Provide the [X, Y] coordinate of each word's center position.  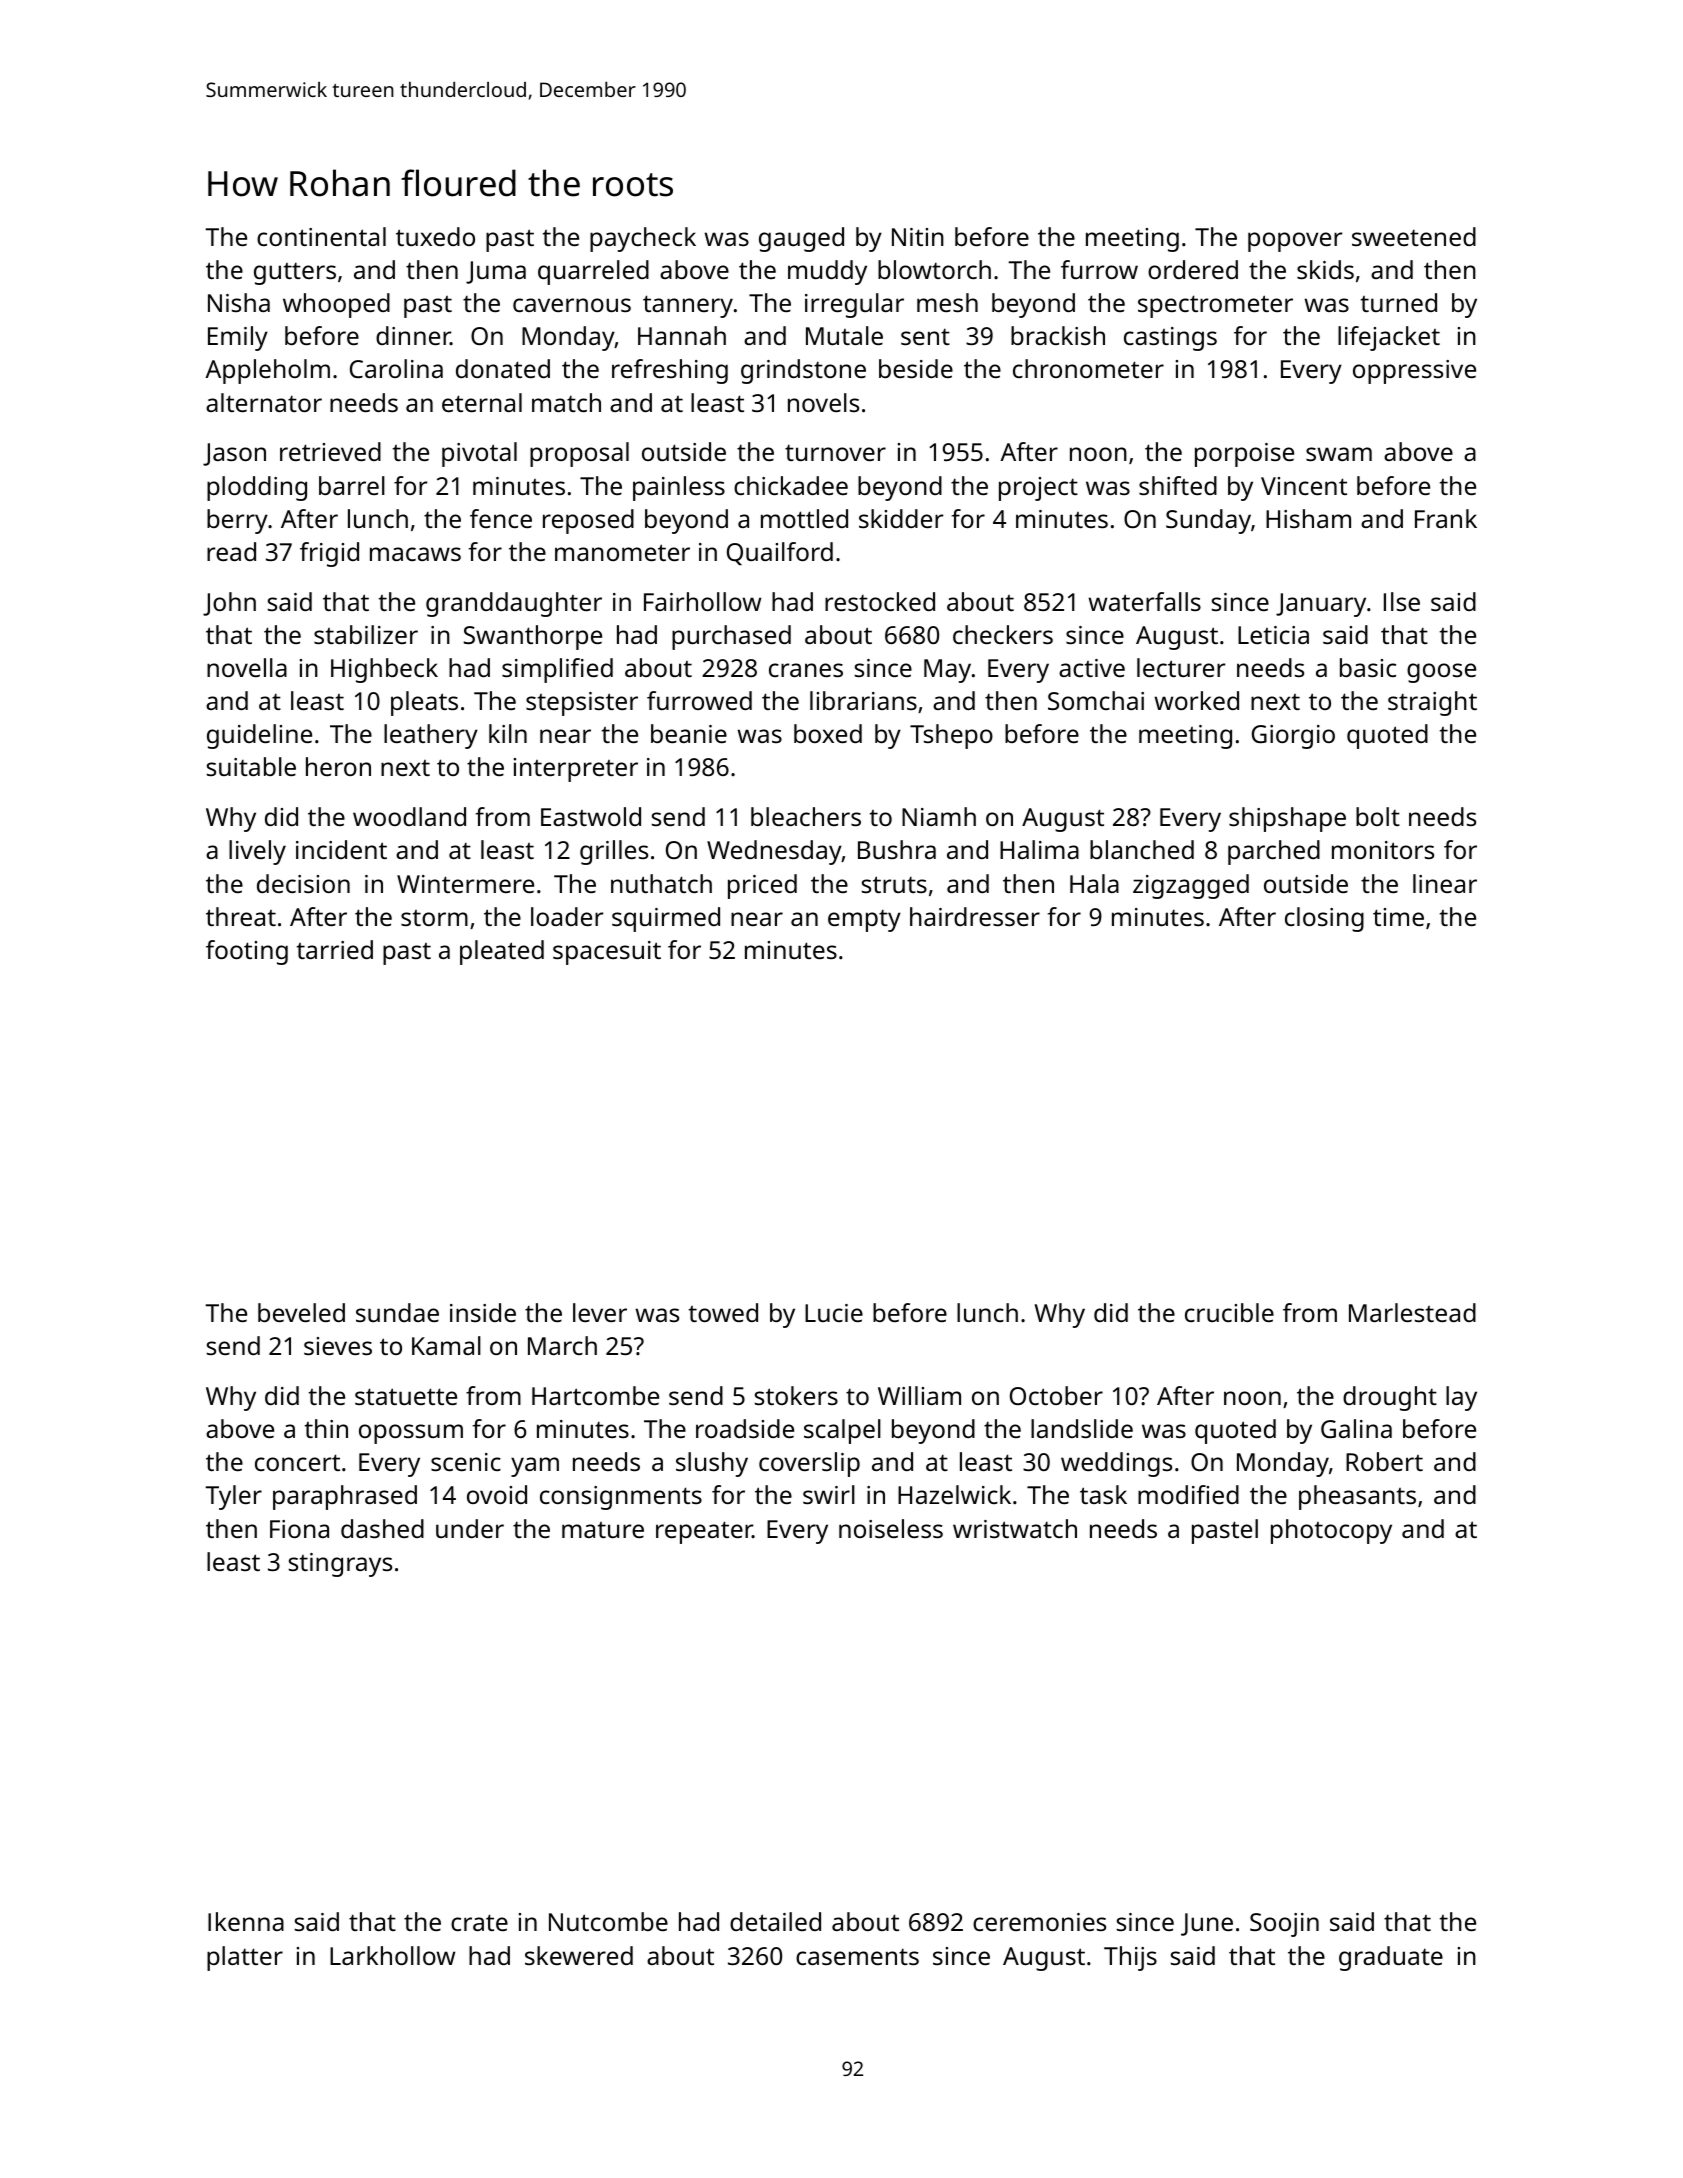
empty [864, 920]
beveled [301, 1312]
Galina [1356, 1428]
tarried [335, 949]
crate [479, 1922]
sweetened [1414, 236]
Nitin [918, 237]
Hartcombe [595, 1395]
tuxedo [435, 236]
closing [1324, 919]
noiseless [891, 1528]
